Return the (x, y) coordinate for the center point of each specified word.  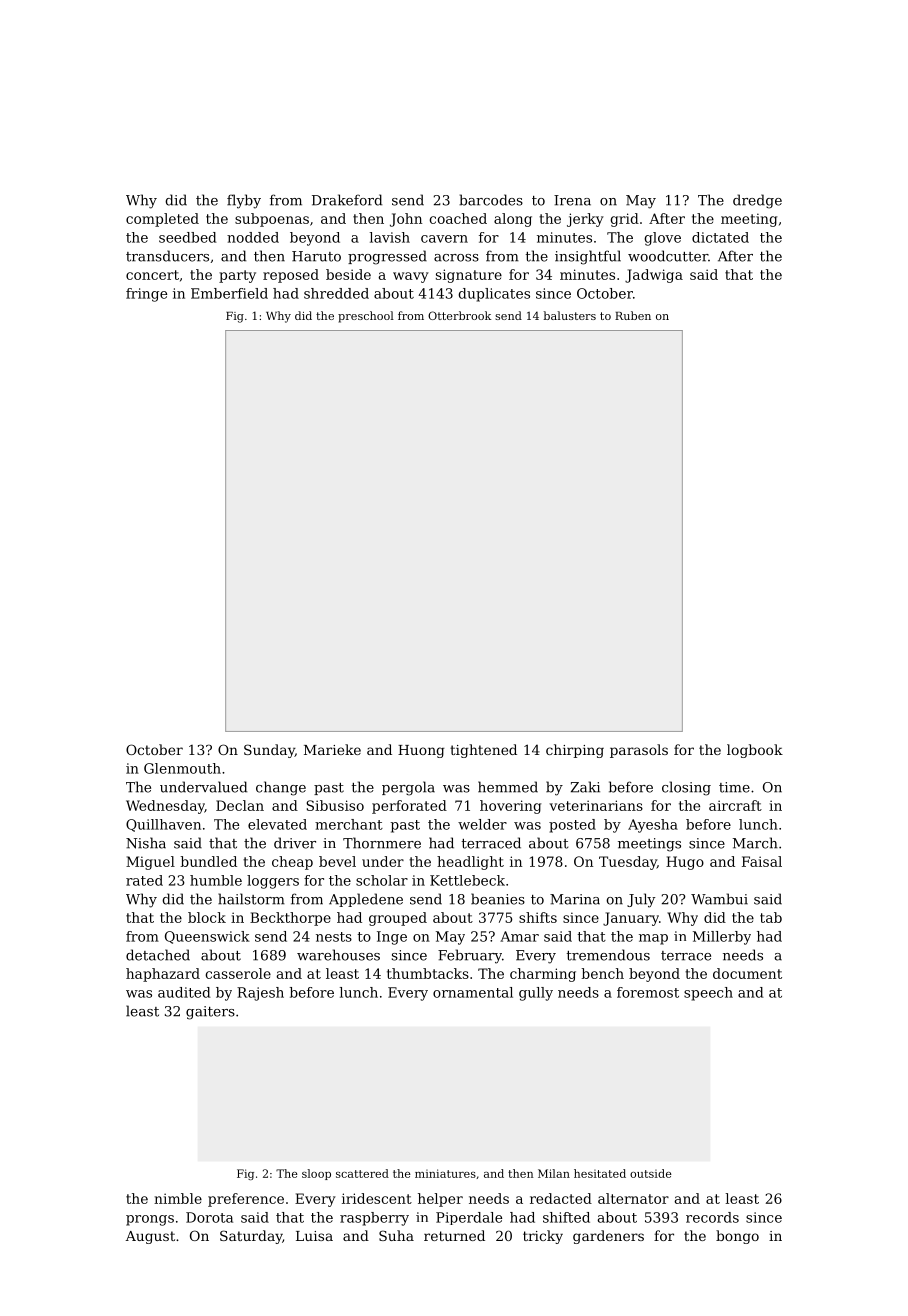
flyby (244, 201)
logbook (755, 751)
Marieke (332, 749)
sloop (316, 1174)
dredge (757, 201)
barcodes (491, 200)
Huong (421, 751)
